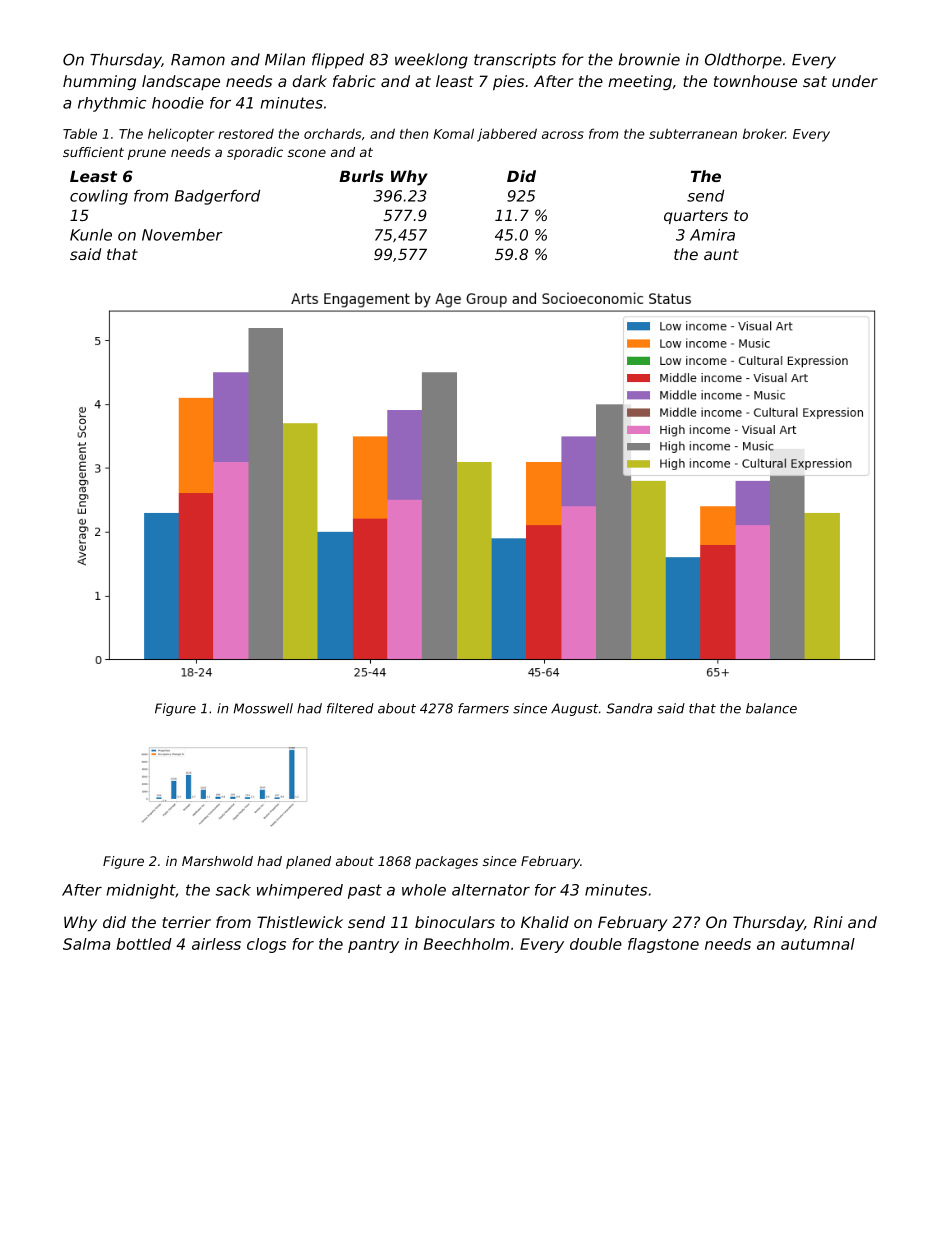  What do you see at coordinates (217, 861) in the screenshot?
I see `Marshwold` at bounding box center [217, 861].
